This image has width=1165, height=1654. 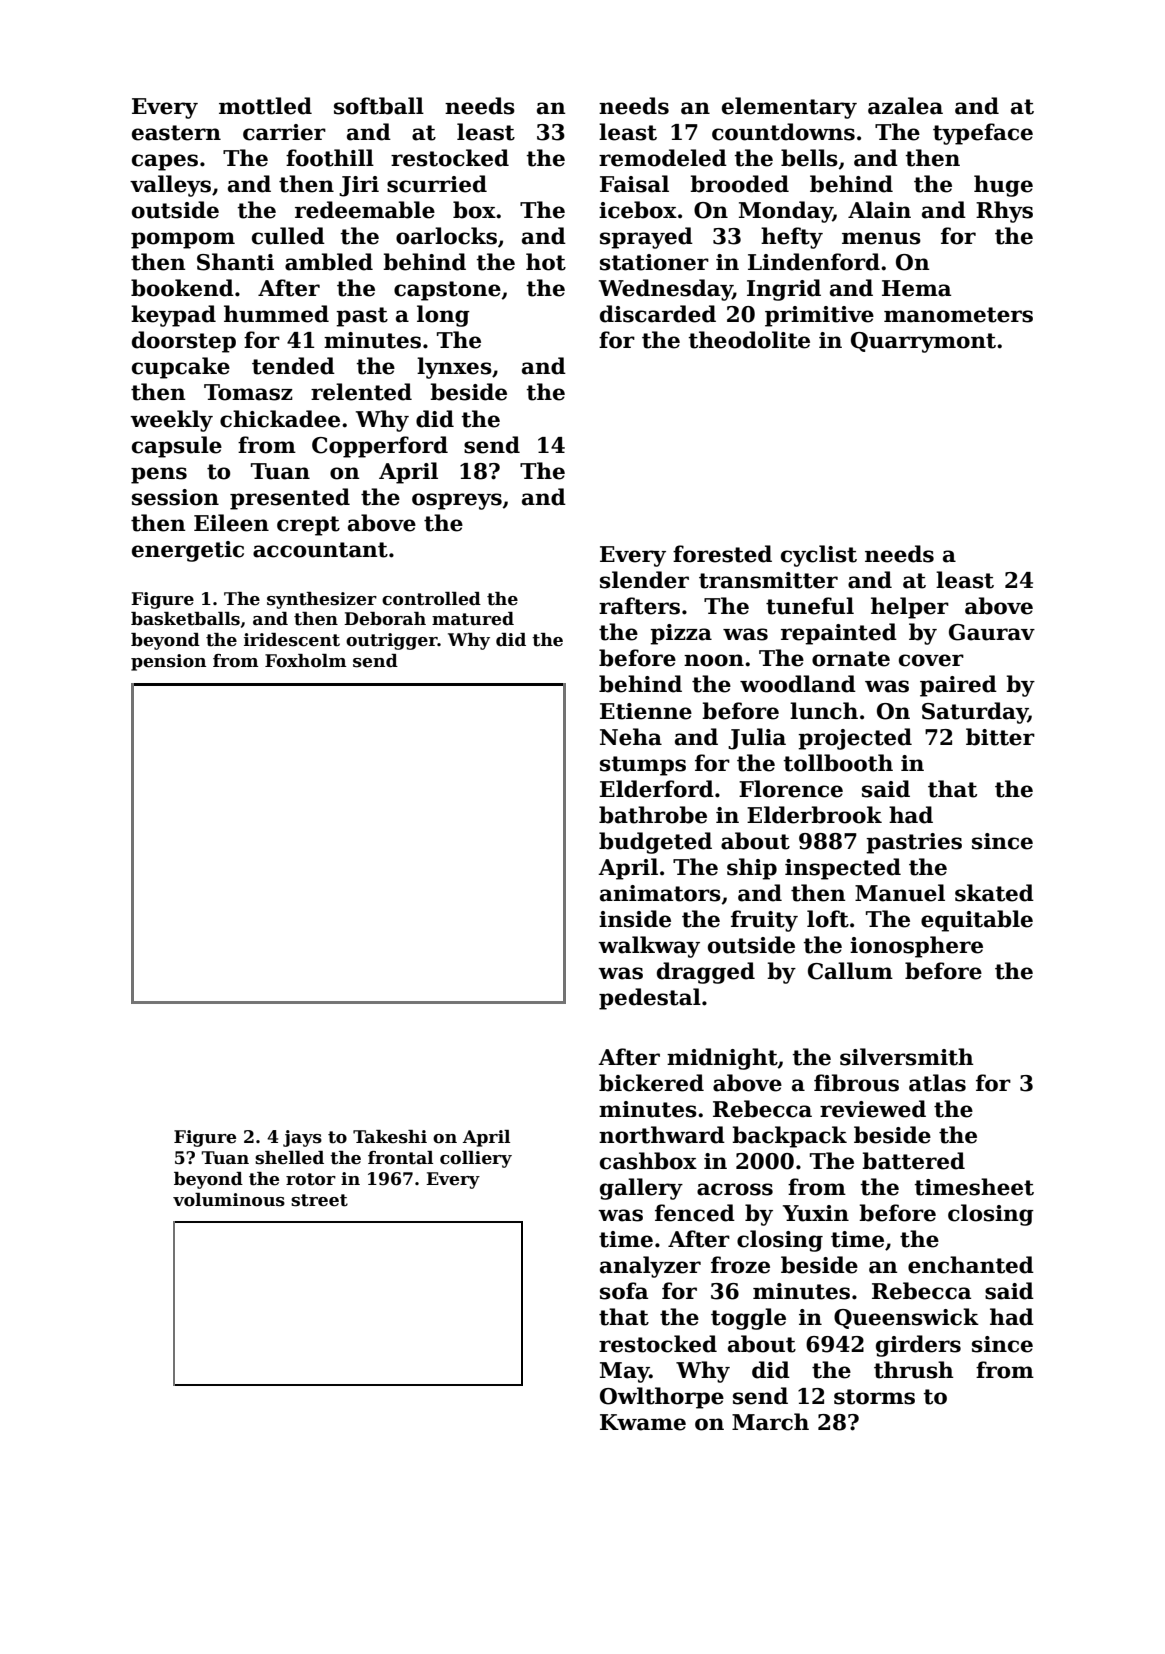 What do you see at coordinates (292, 640) in the image?
I see `iridescent` at bounding box center [292, 640].
